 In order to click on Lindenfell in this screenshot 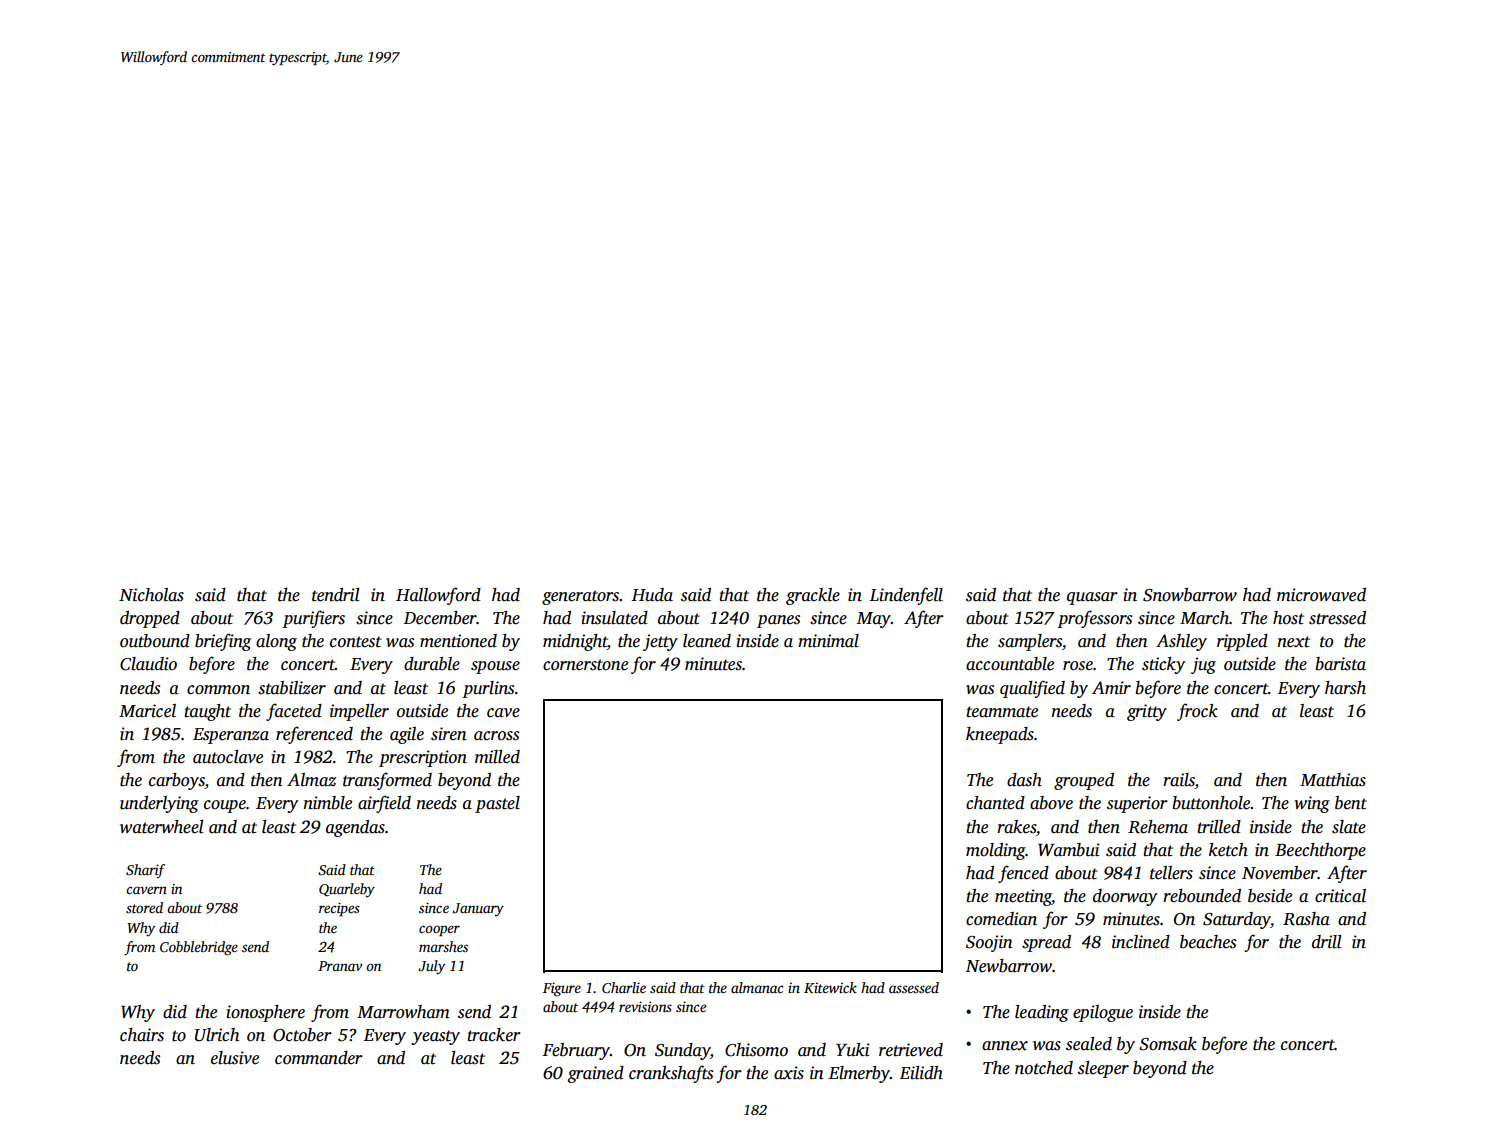, I will do `click(906, 596)`.
